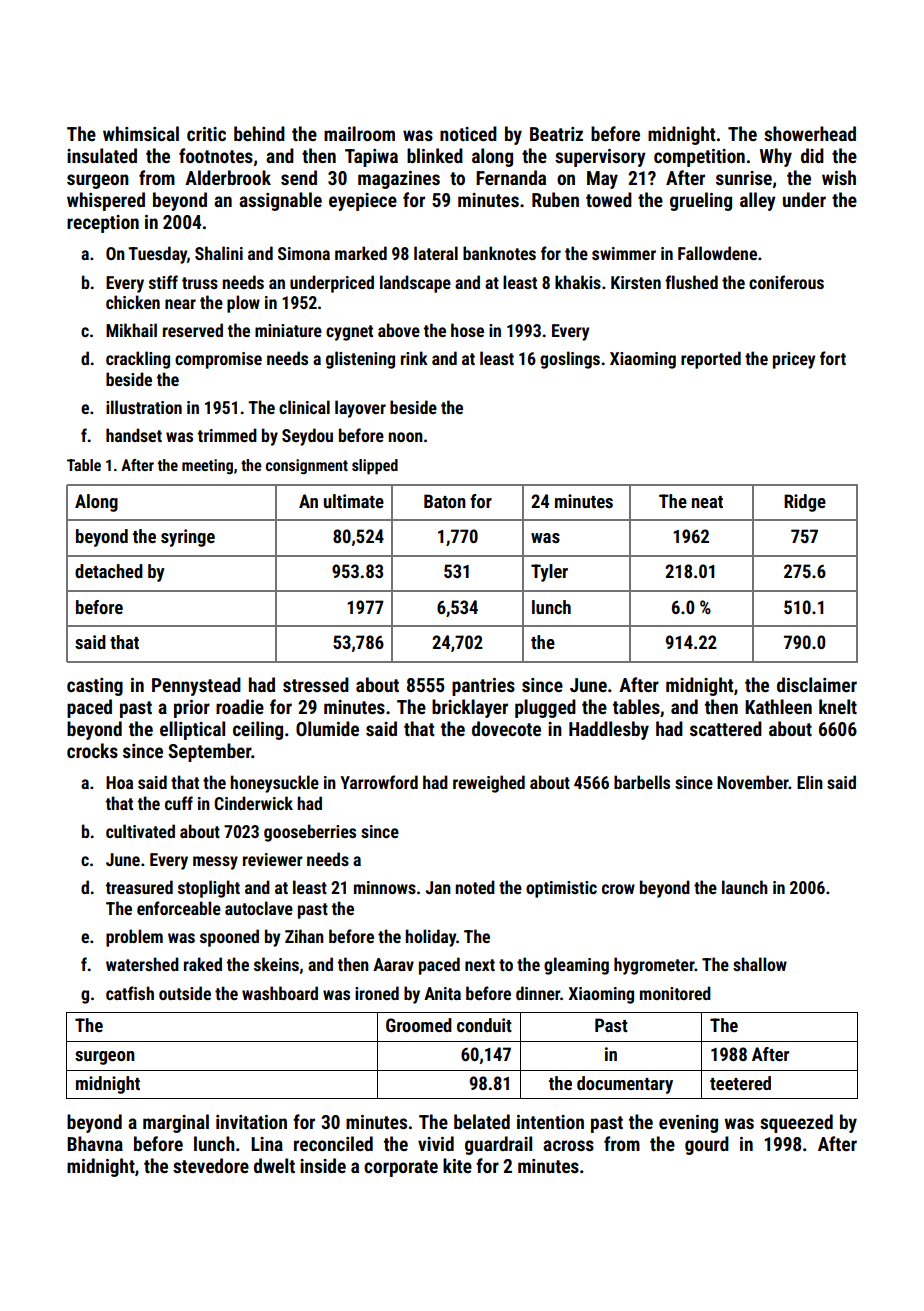  What do you see at coordinates (219, 253) in the screenshot?
I see `Shalini` at bounding box center [219, 253].
